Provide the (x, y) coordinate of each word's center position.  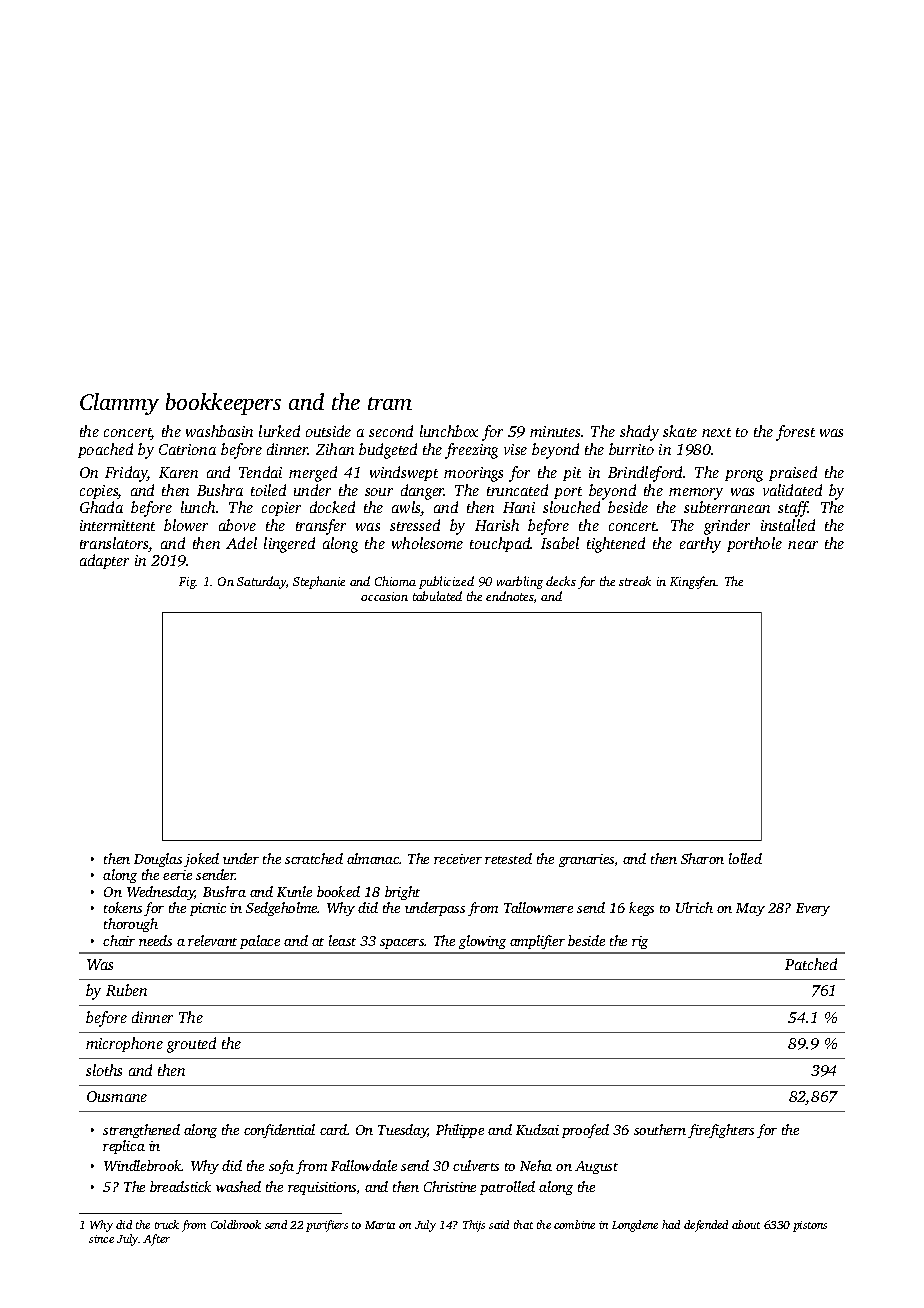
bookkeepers (223, 404)
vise (515, 449)
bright (402, 893)
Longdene (635, 1226)
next (716, 432)
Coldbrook (236, 1224)
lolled (745, 858)
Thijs (474, 1226)
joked (201, 860)
